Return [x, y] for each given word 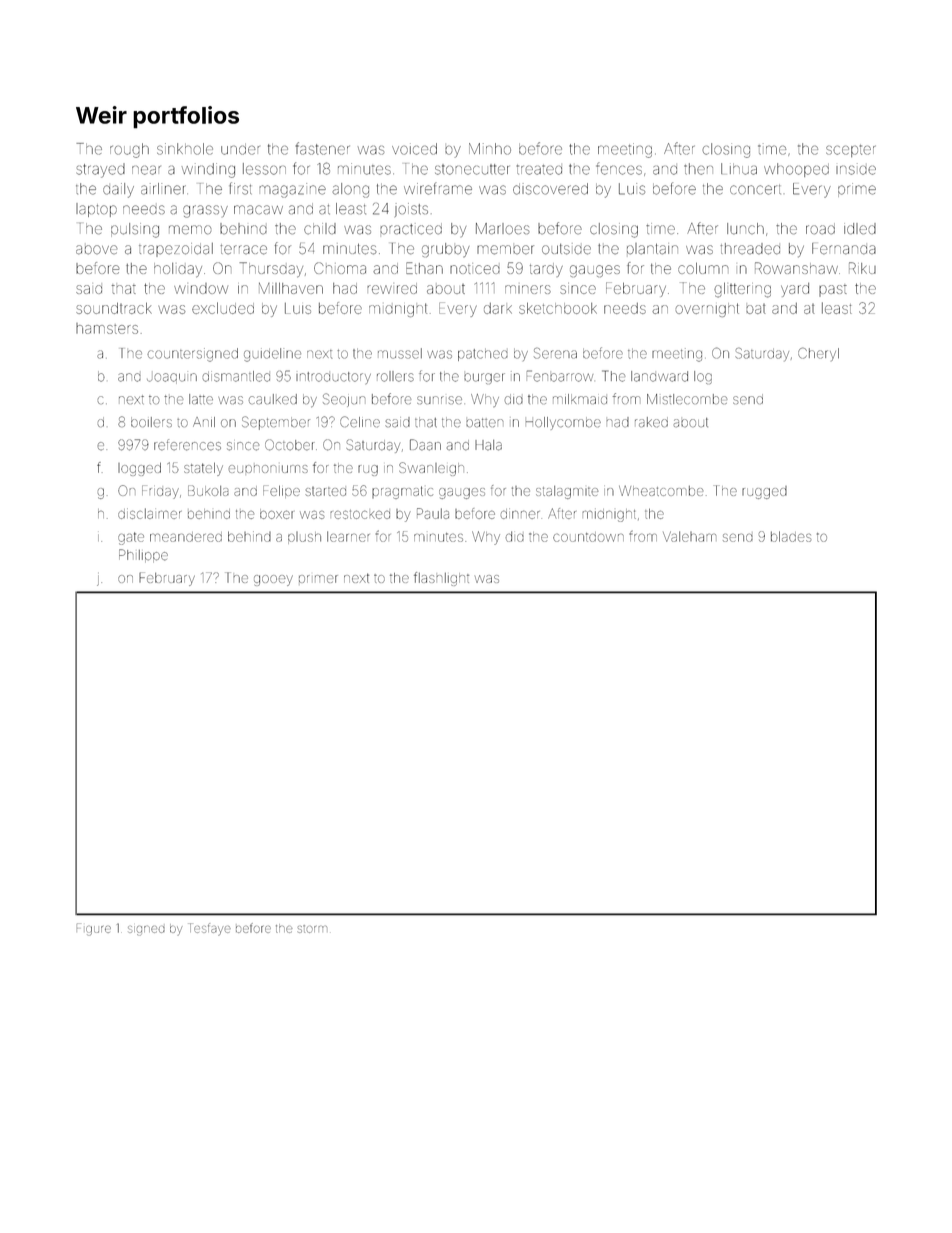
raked [651, 422]
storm [312, 929]
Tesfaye [210, 929]
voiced [414, 149]
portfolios [186, 117]
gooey [273, 580]
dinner [520, 513]
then [698, 169]
